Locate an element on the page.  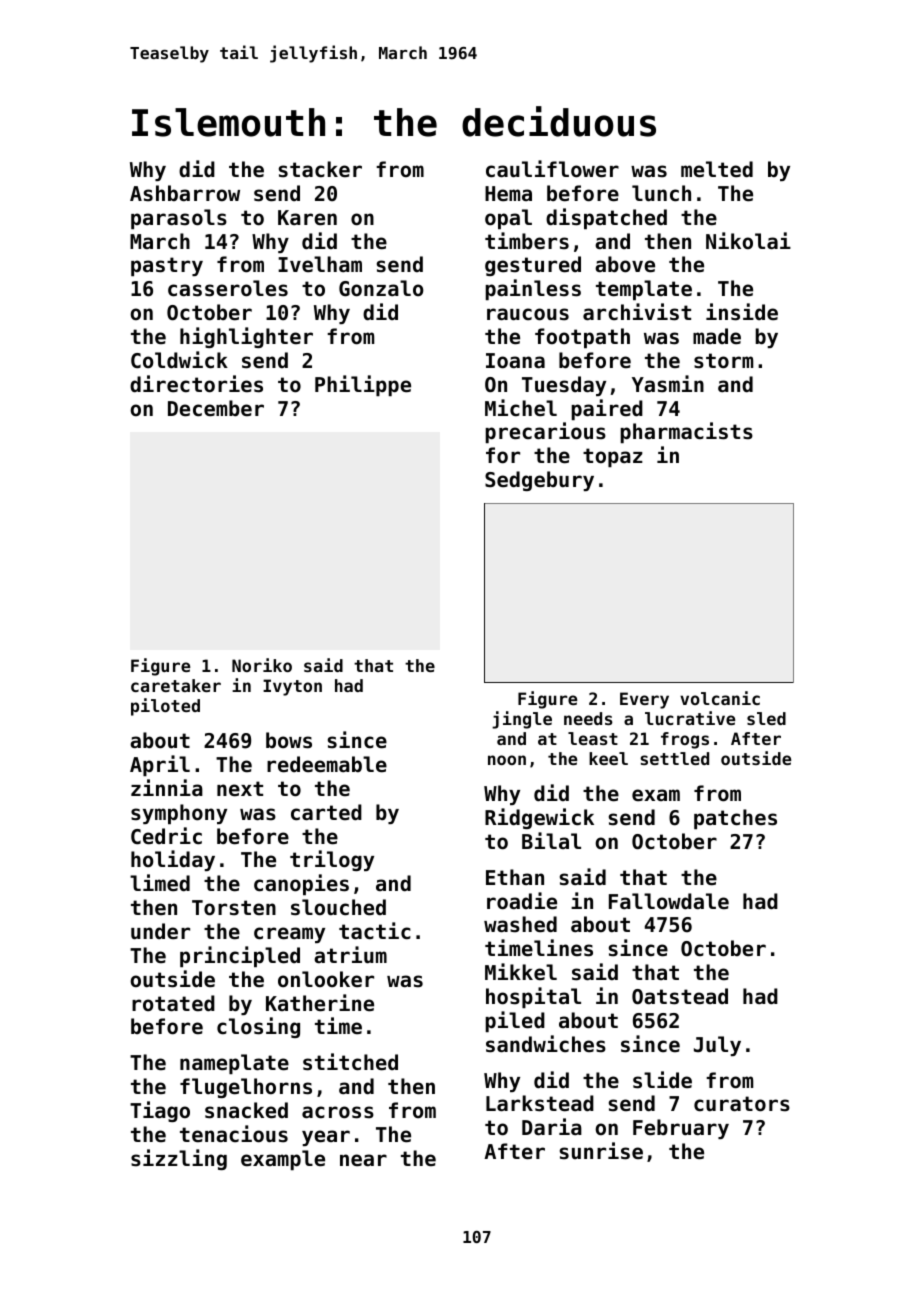
Philippe is located at coordinates (363, 385).
